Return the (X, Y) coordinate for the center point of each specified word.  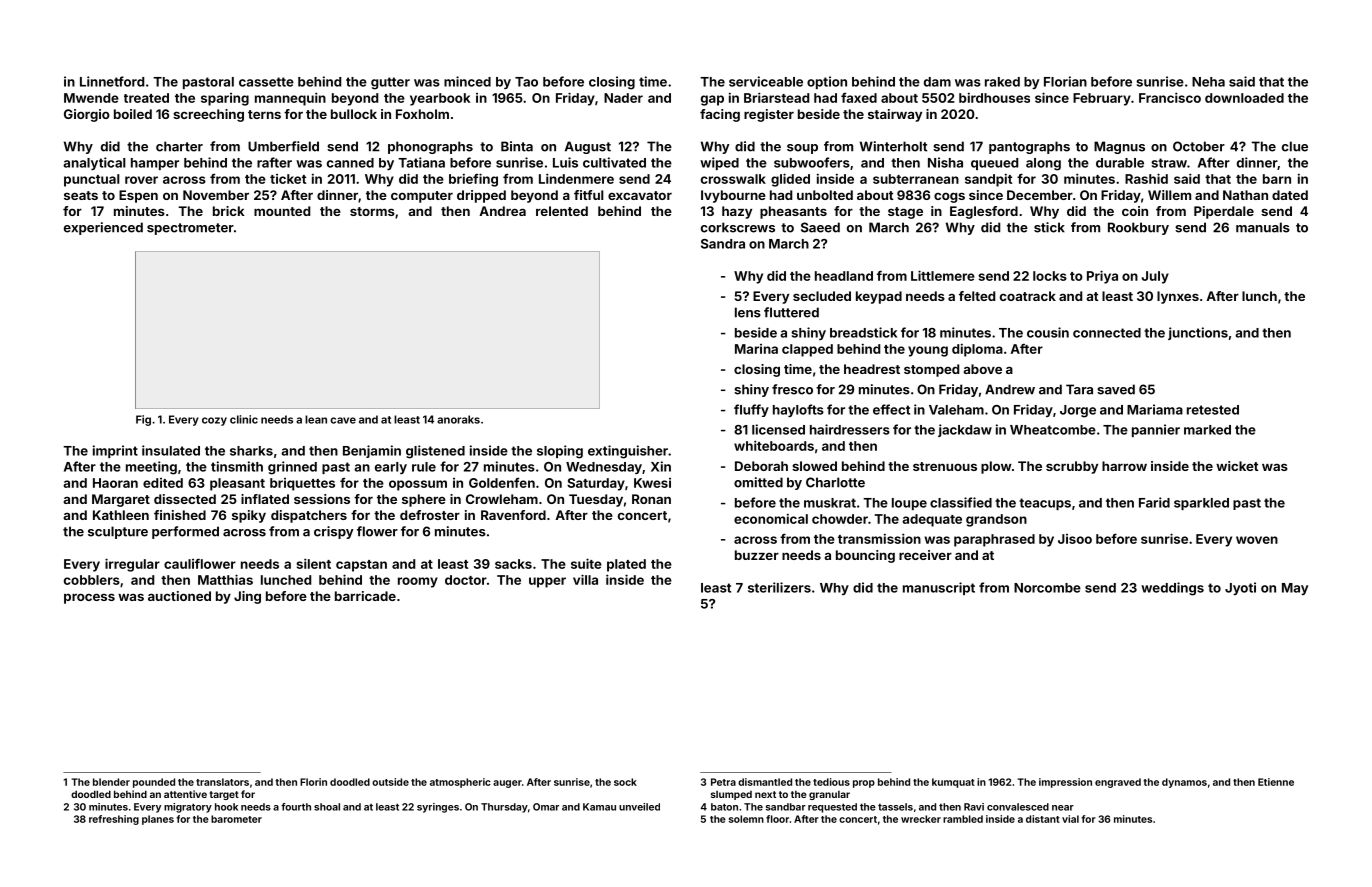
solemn (746, 819)
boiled (133, 114)
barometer (236, 819)
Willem (1169, 195)
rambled (963, 819)
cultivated (614, 162)
